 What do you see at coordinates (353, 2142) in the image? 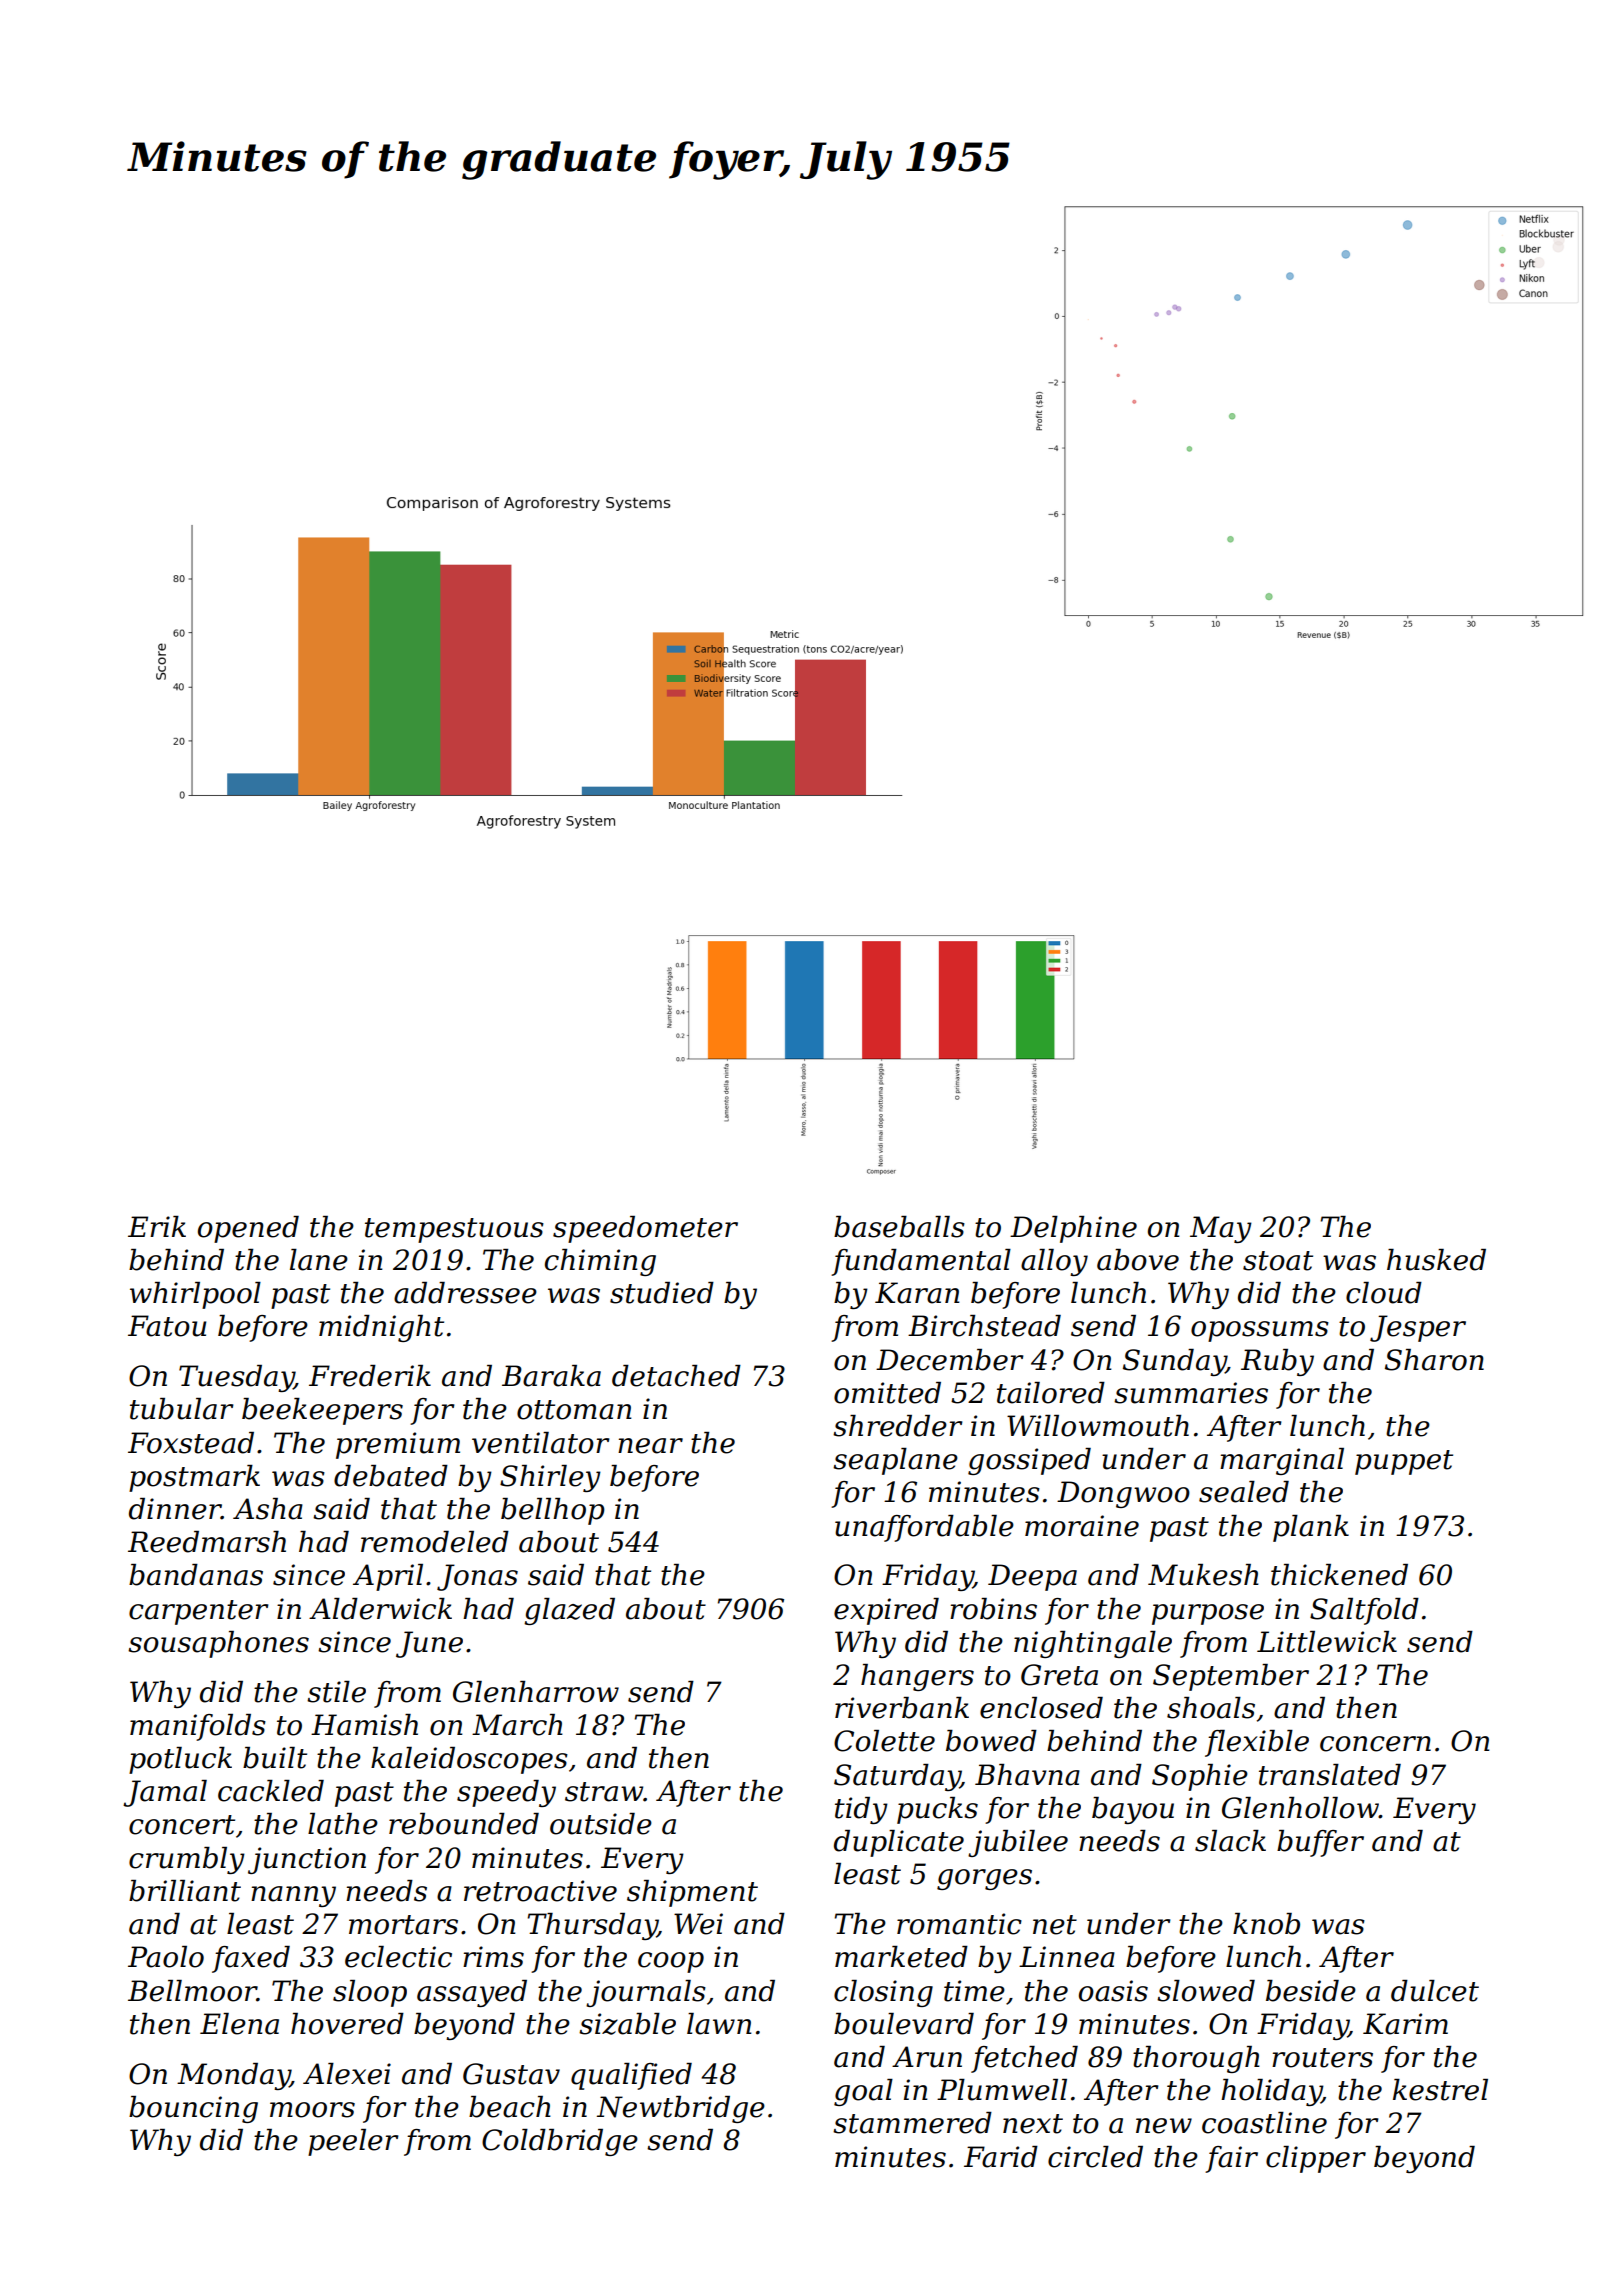
I see `peeler` at bounding box center [353, 2142].
